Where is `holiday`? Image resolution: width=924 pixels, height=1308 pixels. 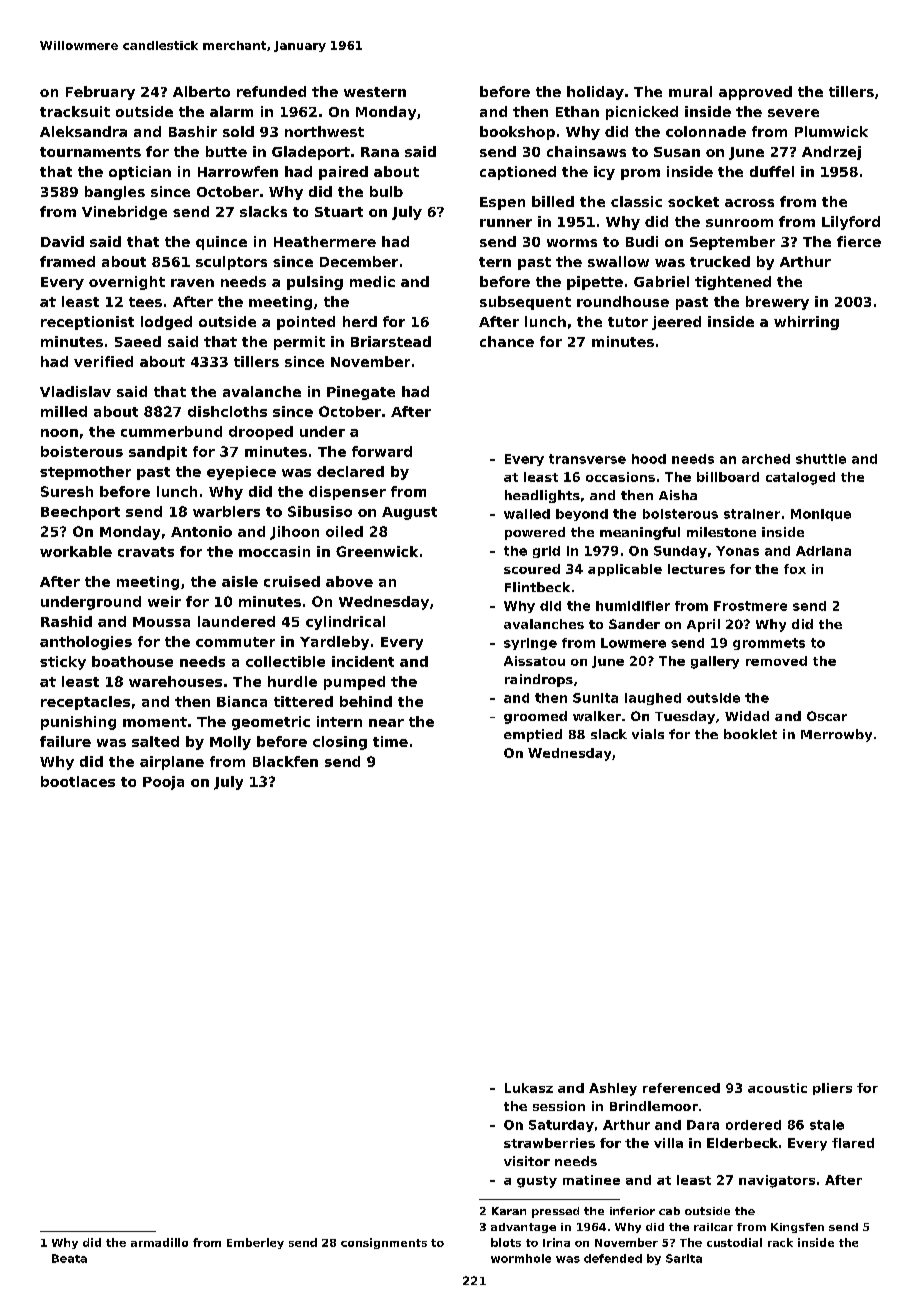
holiday is located at coordinates (595, 93).
